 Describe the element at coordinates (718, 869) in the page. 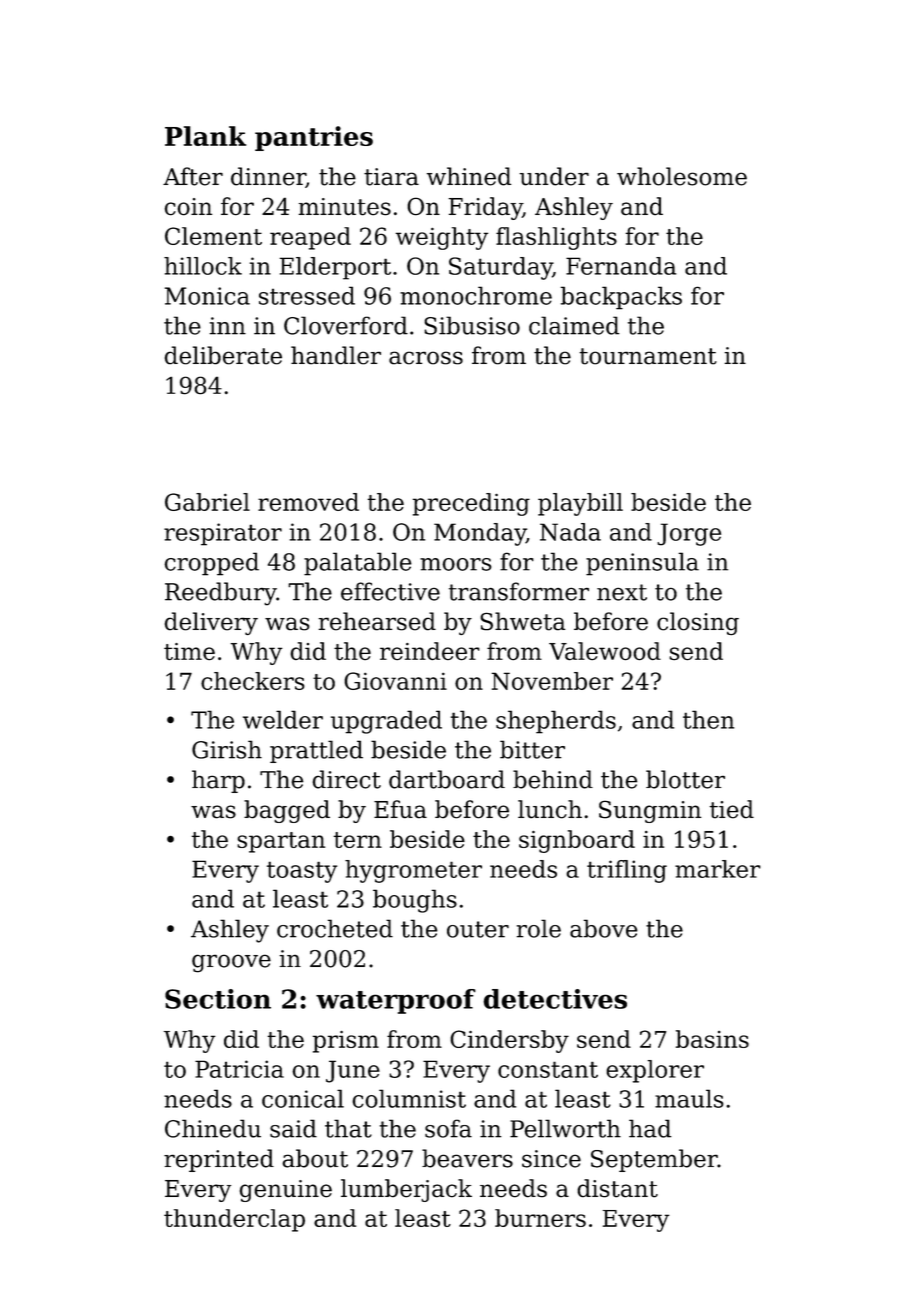

I see `marker` at that location.
